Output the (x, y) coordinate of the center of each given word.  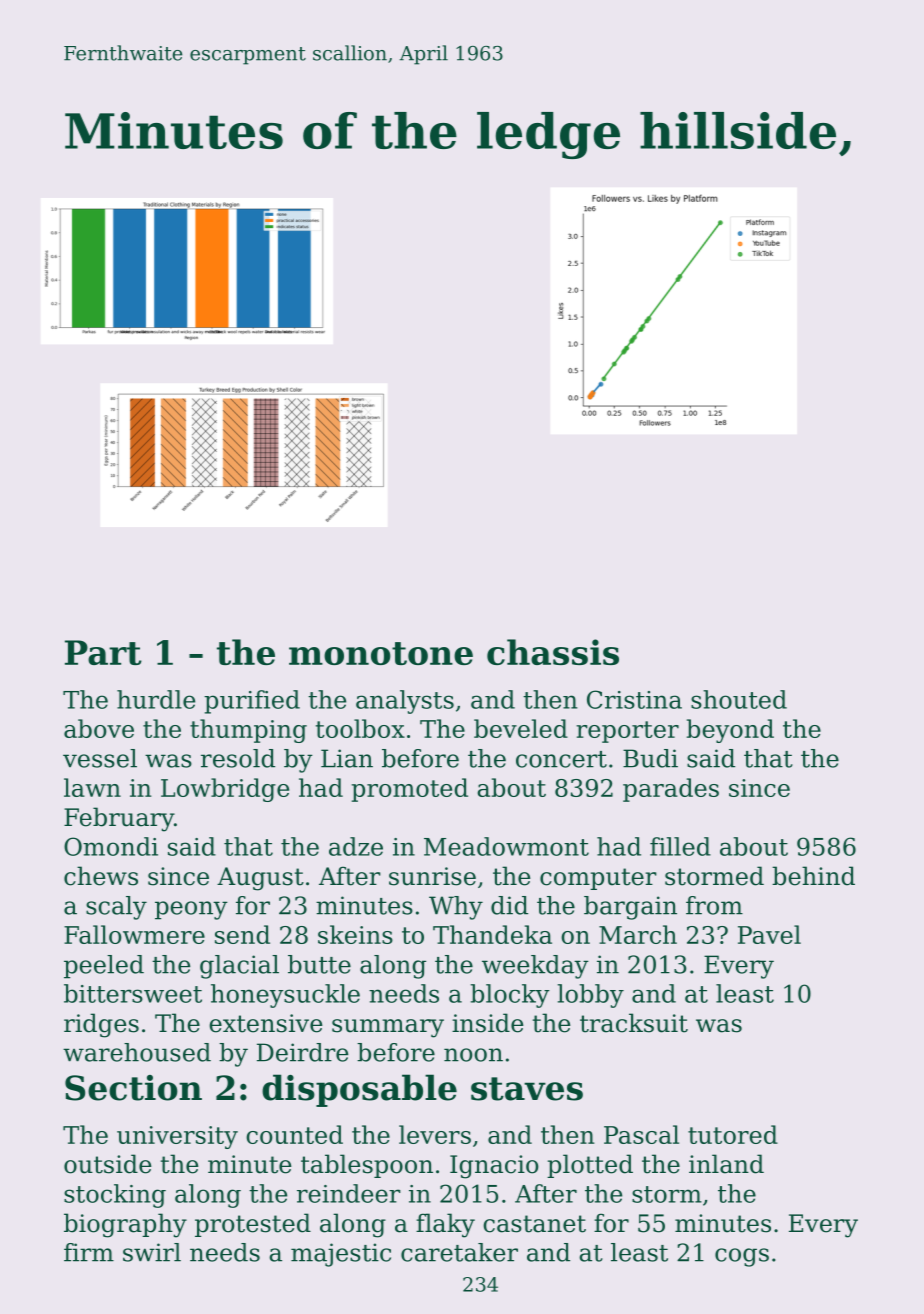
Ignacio (494, 1167)
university (177, 1137)
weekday (535, 967)
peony (191, 910)
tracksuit (634, 1023)
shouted (739, 699)
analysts (405, 702)
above (99, 728)
